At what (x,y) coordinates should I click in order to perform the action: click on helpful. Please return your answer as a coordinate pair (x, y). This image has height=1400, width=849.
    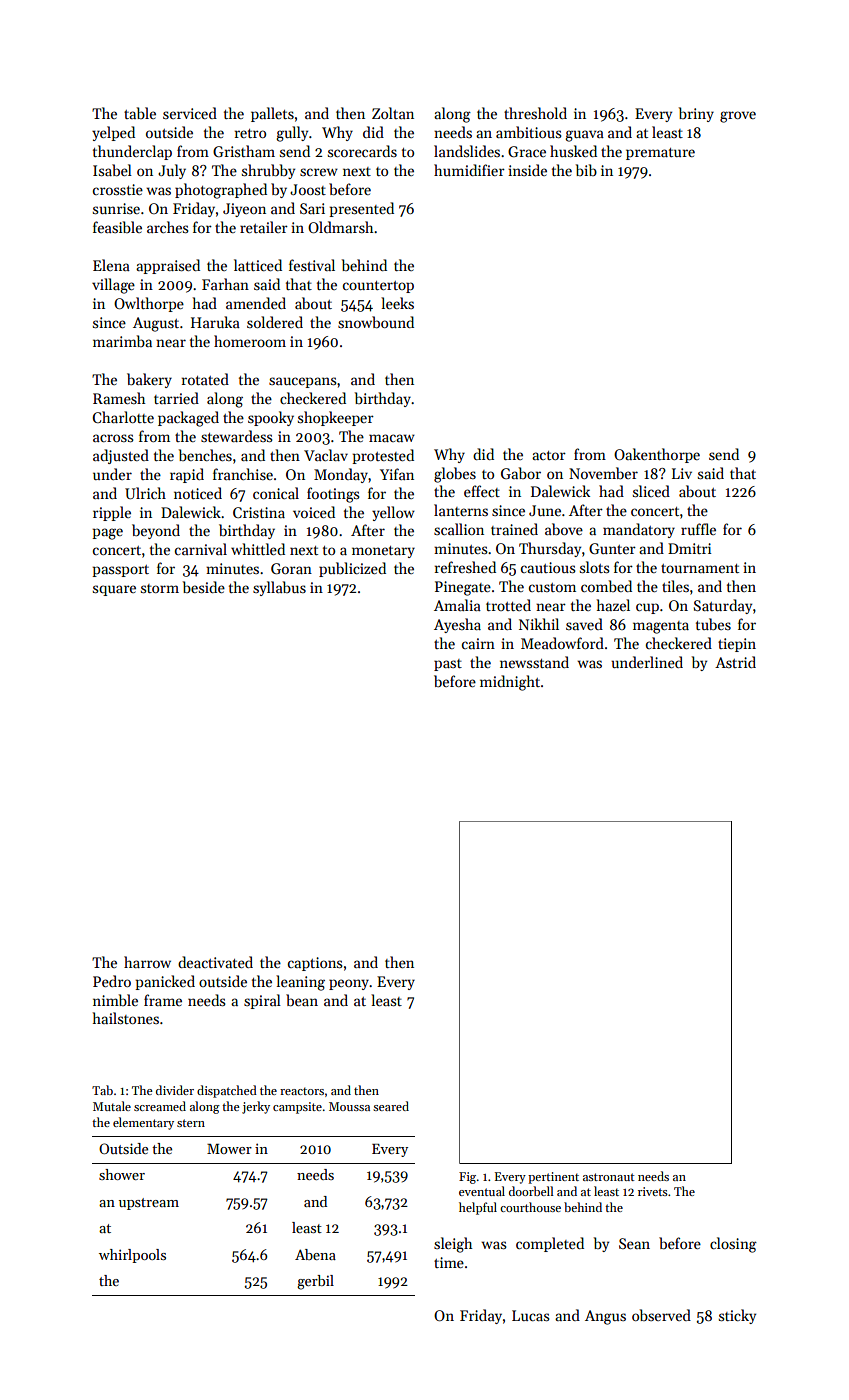
    Looking at the image, I should click on (478, 1208).
